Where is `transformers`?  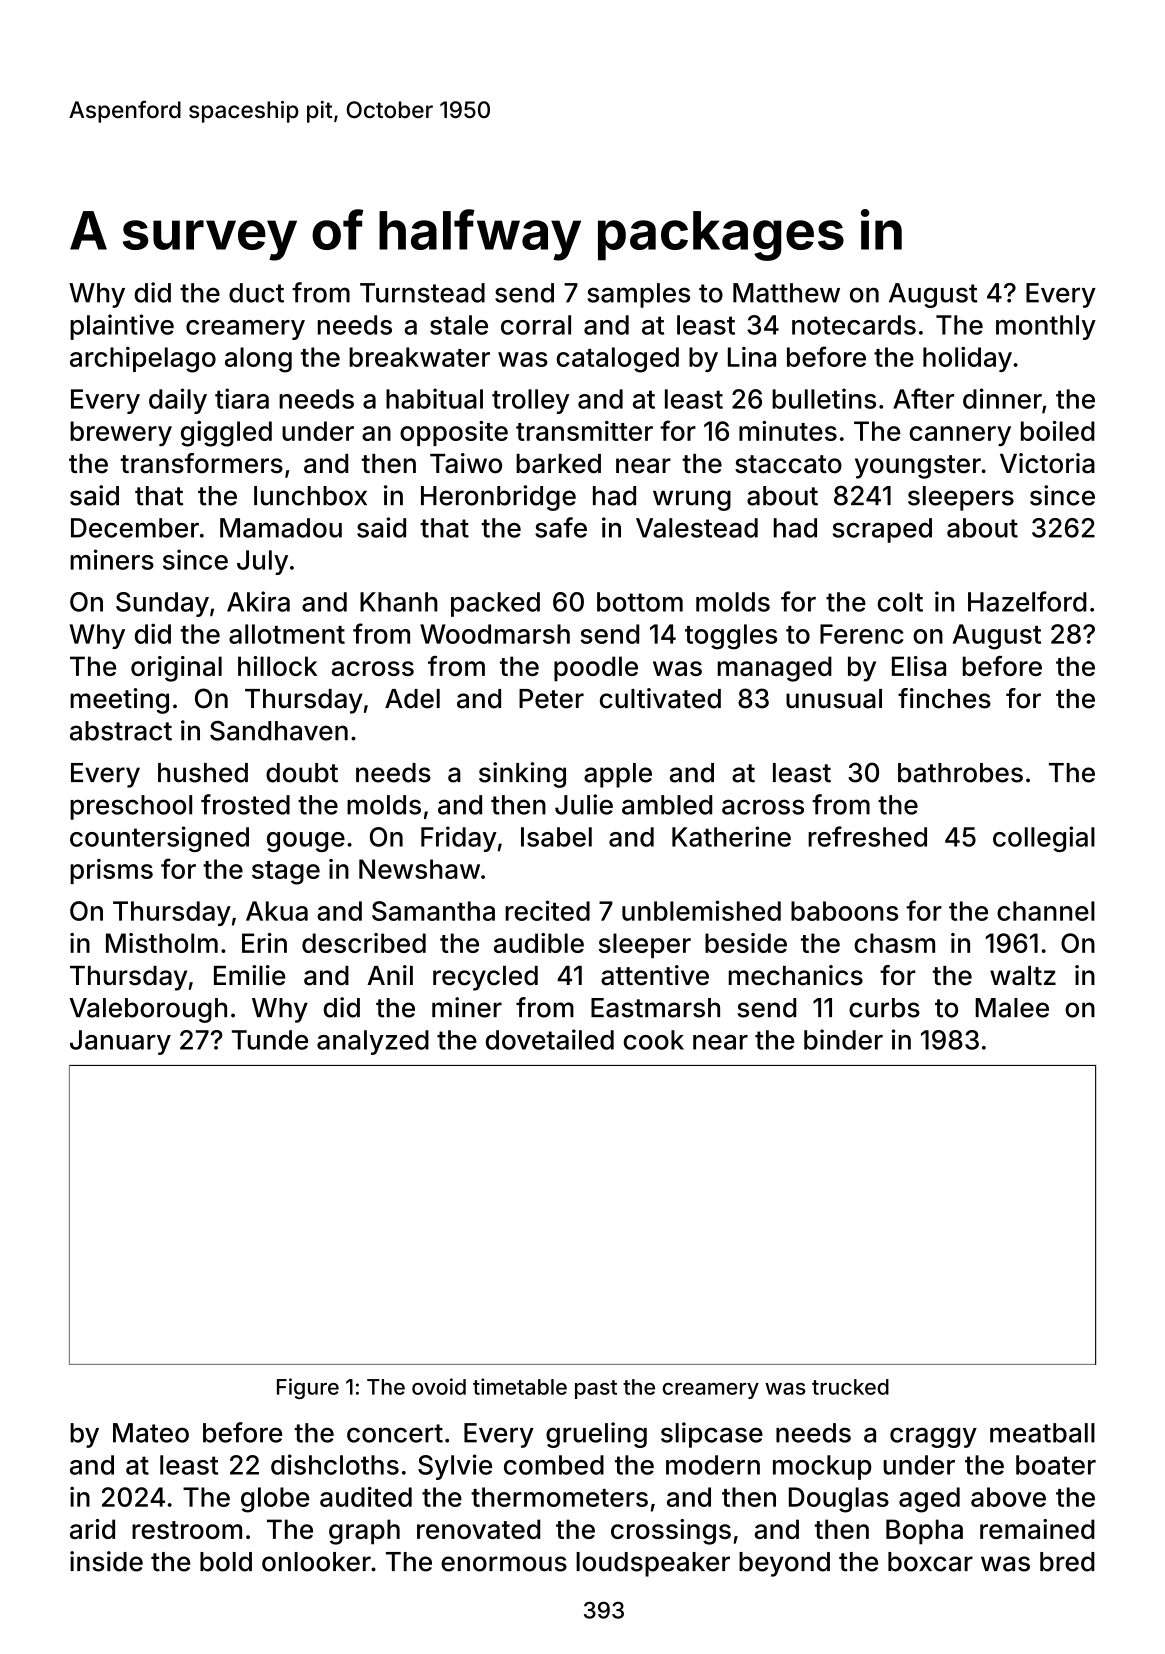
transformers is located at coordinates (202, 463).
